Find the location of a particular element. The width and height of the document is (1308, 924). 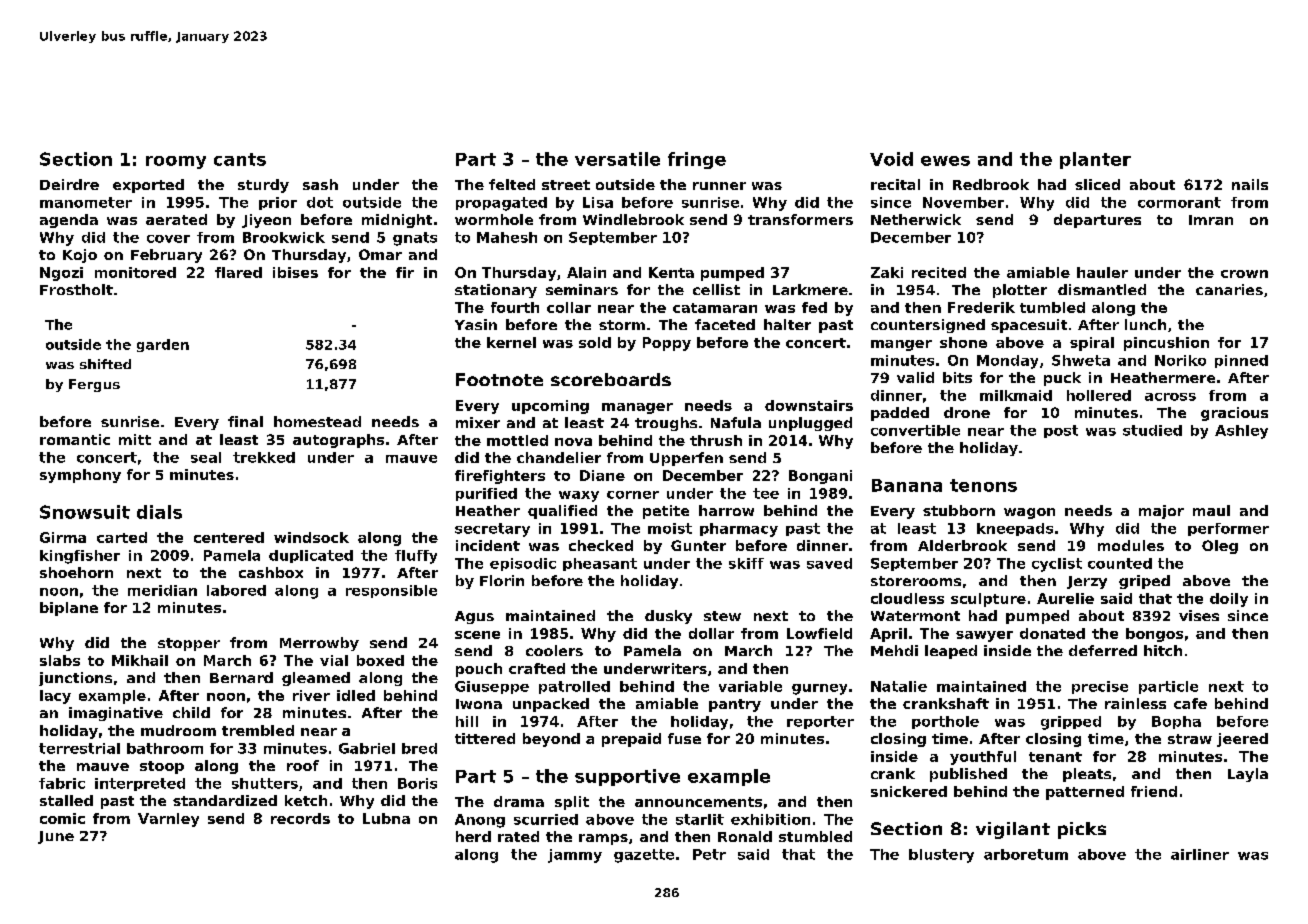

supportive is located at coordinates (627, 777).
